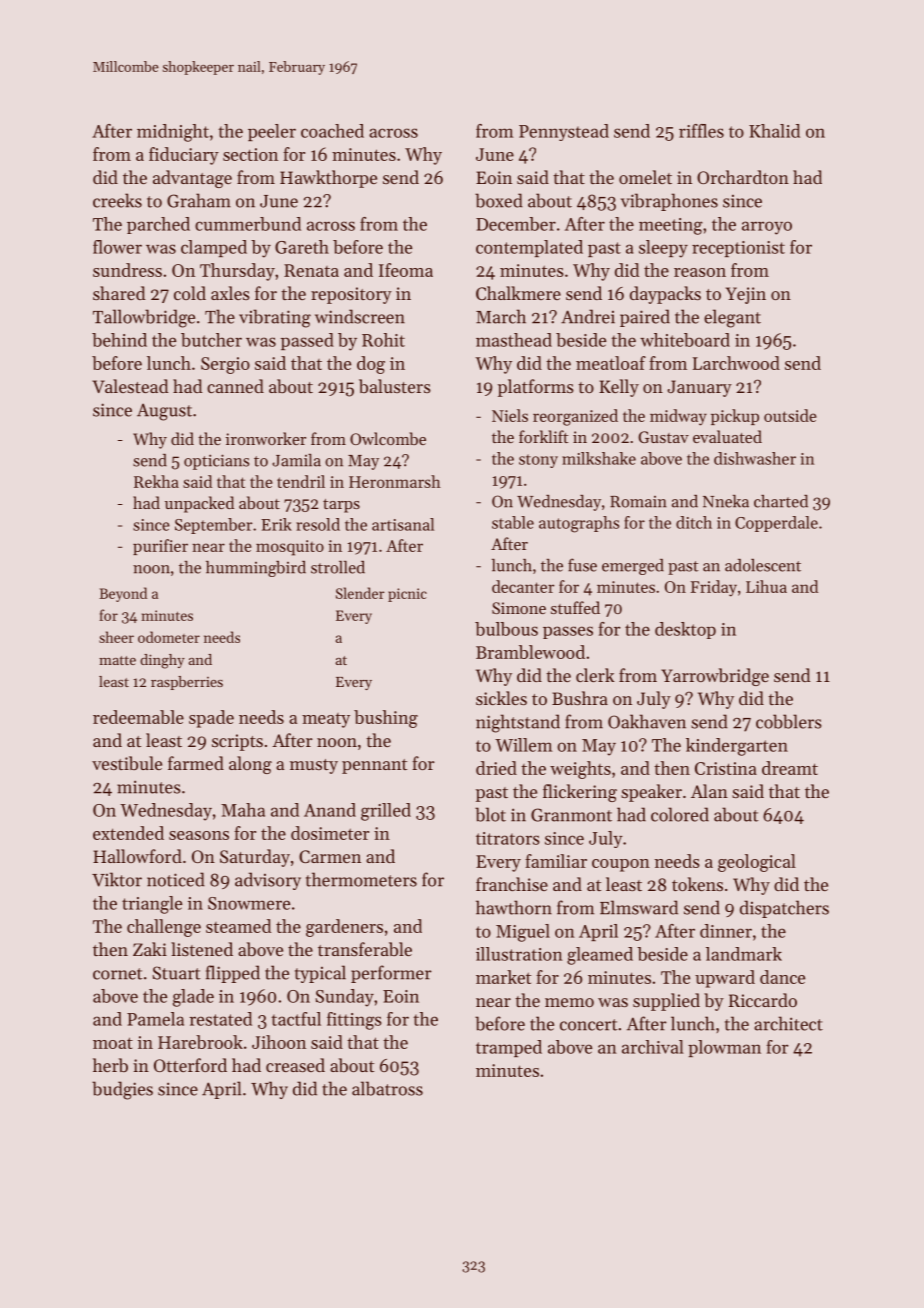 Image resolution: width=924 pixels, height=1308 pixels. Describe the element at coordinates (766, 586) in the document. I see `Lihua` at that location.
